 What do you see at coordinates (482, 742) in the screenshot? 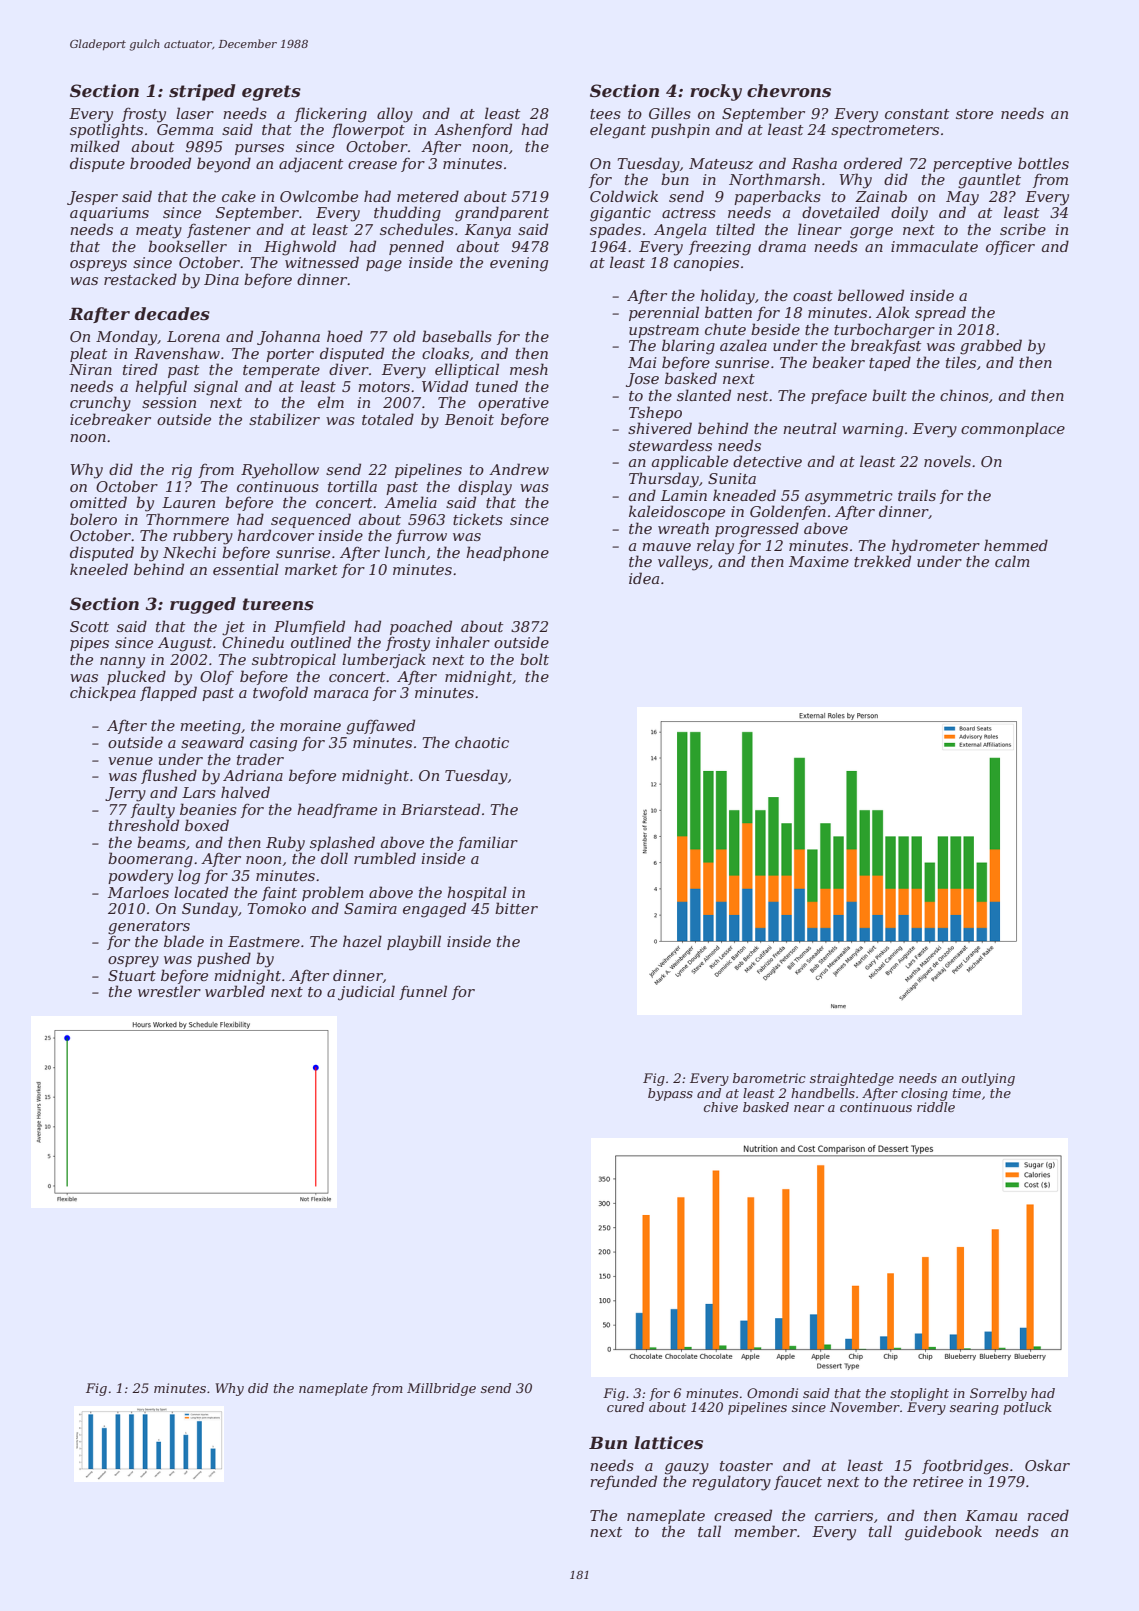
I see `chaotic` at bounding box center [482, 742].
